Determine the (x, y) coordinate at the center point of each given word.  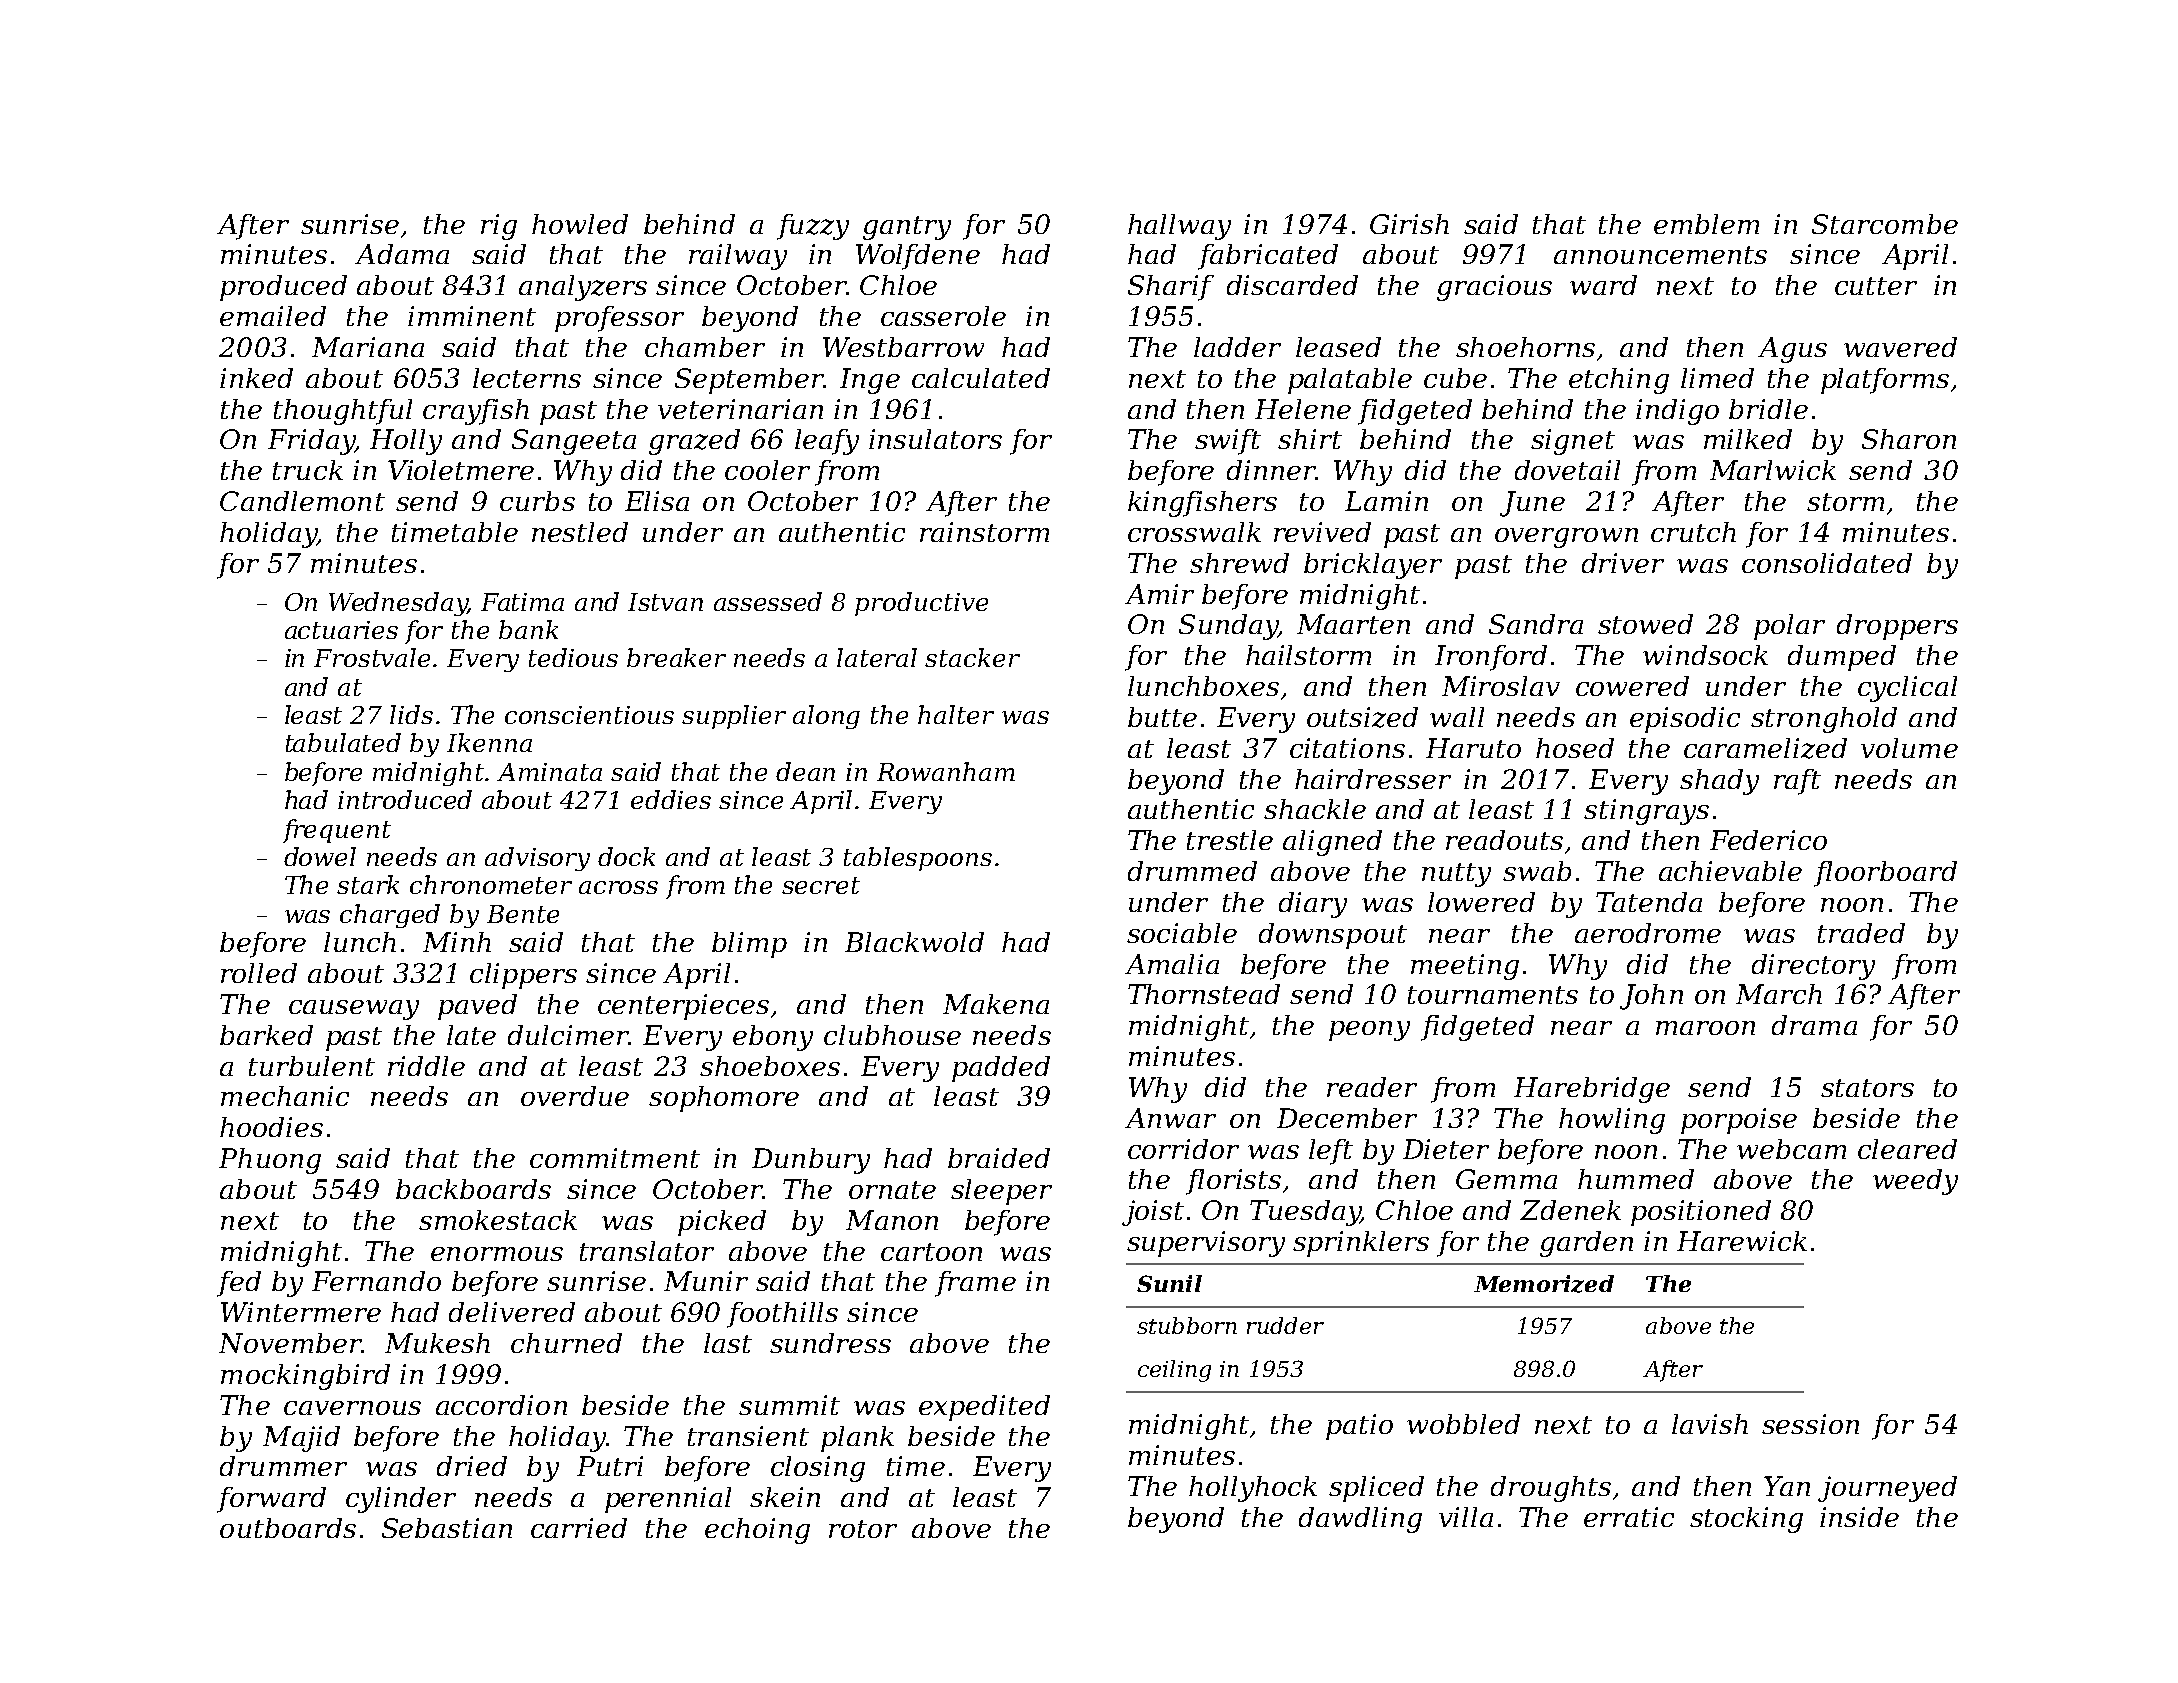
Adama (402, 254)
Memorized (1544, 1284)
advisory (537, 859)
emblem (1706, 224)
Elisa (657, 501)
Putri (610, 1466)
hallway (1179, 227)
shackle (1315, 809)
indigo (1677, 412)
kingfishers (1202, 504)
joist (1153, 1213)
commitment (615, 1158)
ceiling (1174, 1371)
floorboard (1885, 874)
